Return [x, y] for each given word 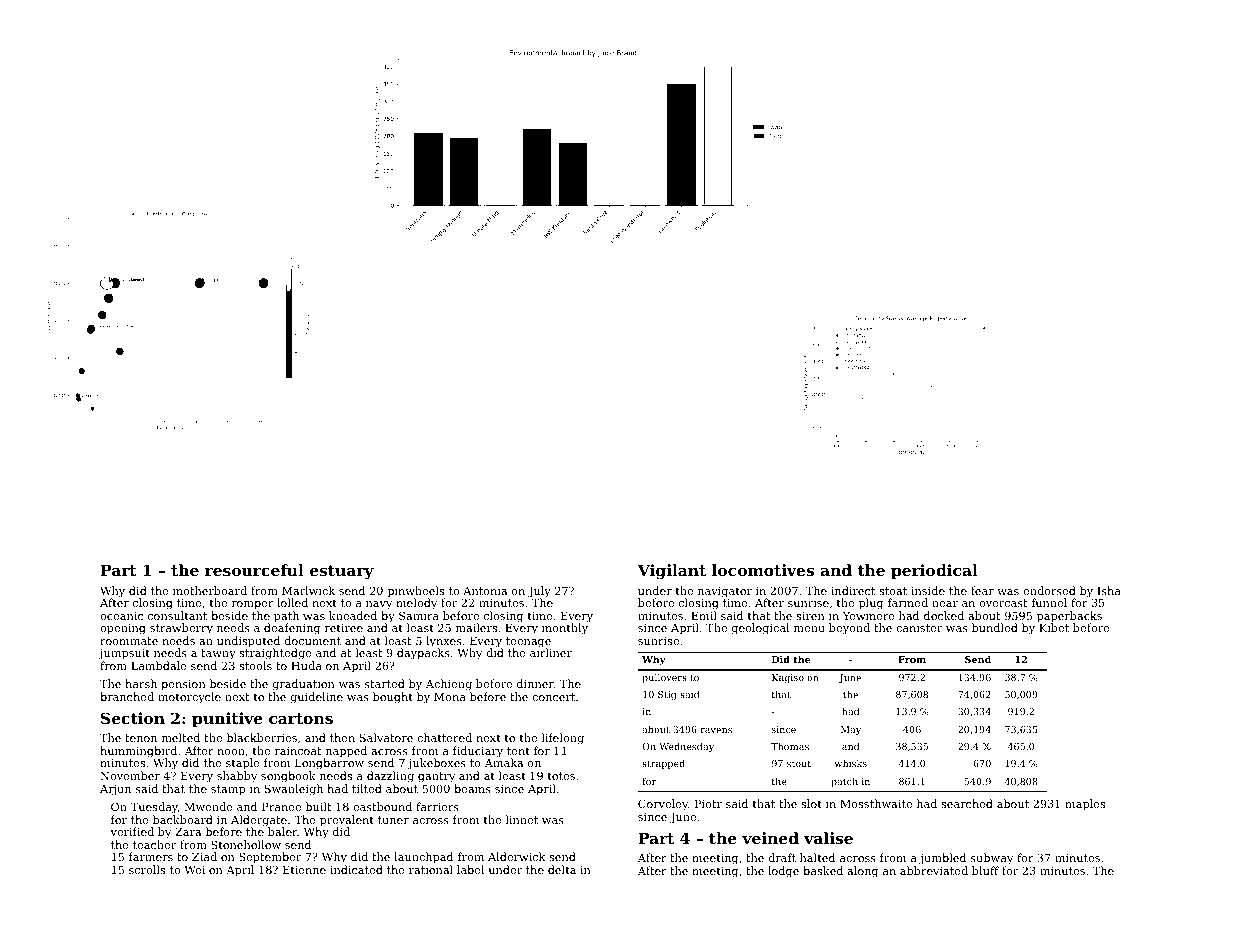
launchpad [423, 858]
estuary [342, 572]
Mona [450, 697]
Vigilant [672, 572]
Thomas [790, 746]
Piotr [708, 804]
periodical [934, 571]
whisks [850, 763]
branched [127, 696]
